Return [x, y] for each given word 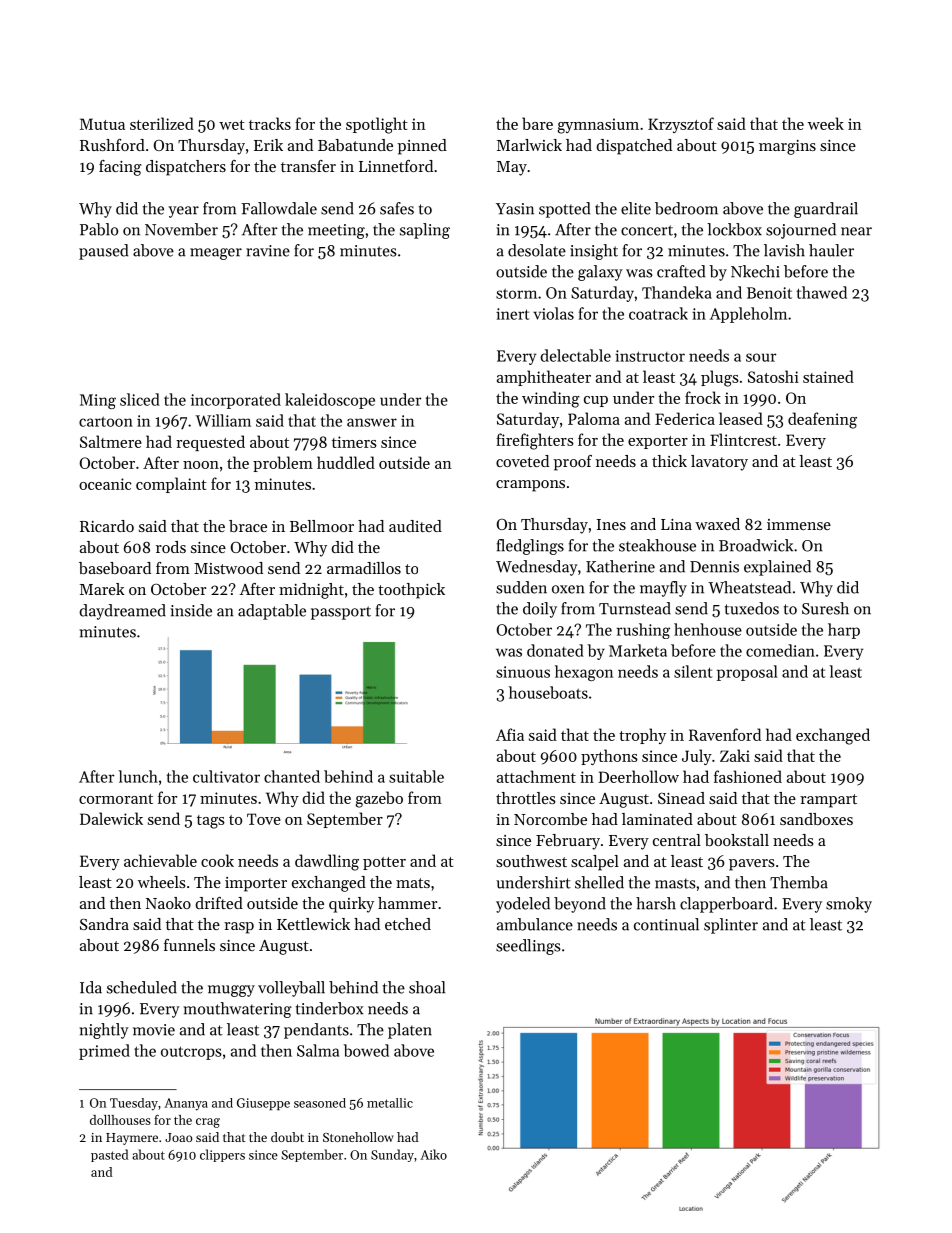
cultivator [226, 776]
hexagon [584, 673]
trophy [642, 736]
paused [103, 252]
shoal [427, 987]
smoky [849, 905]
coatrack [658, 313]
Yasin [515, 209]
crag [208, 1123]
